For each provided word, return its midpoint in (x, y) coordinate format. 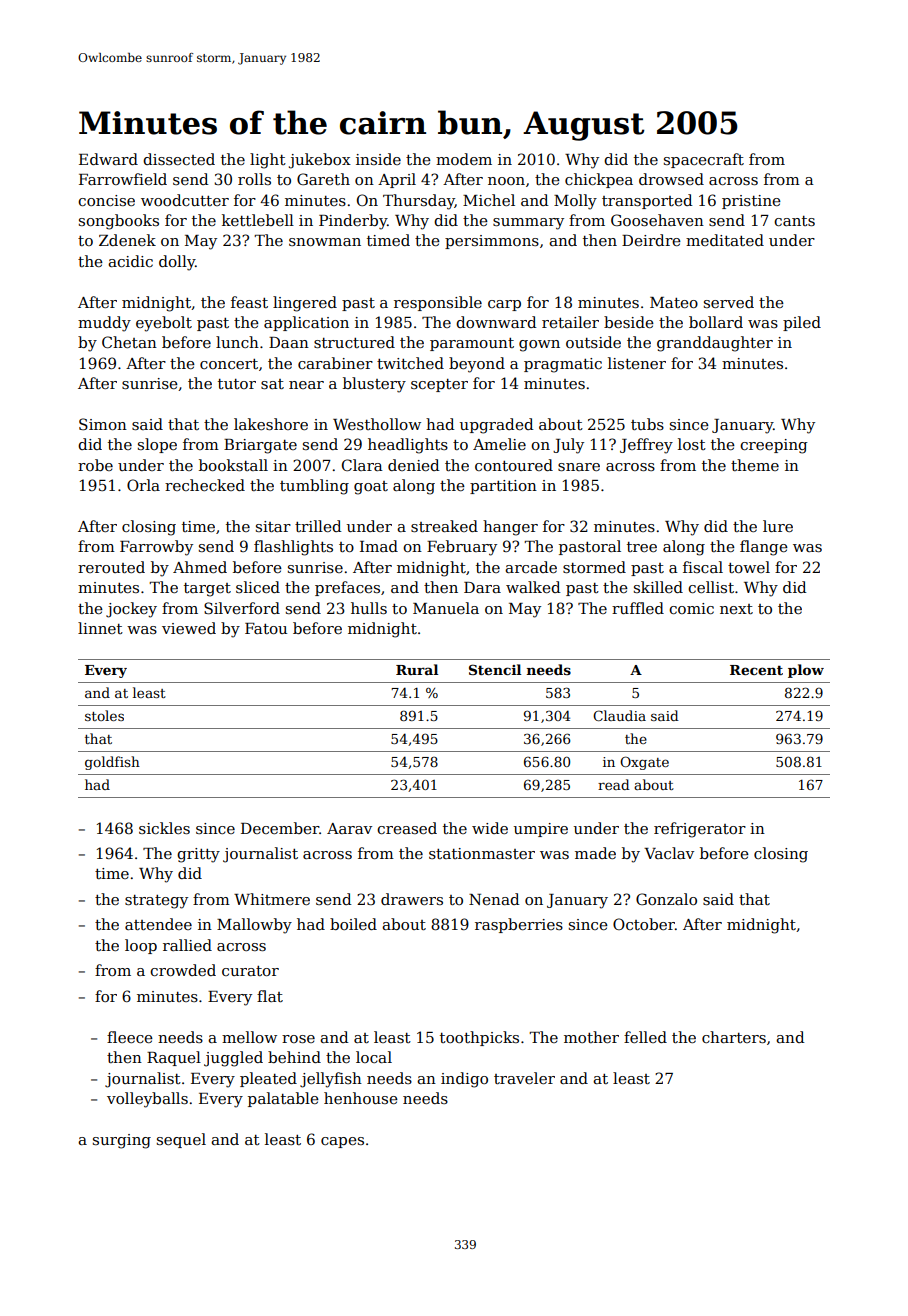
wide (490, 828)
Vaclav (669, 853)
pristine (751, 202)
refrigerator (700, 830)
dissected (179, 159)
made (595, 853)
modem (464, 159)
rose (298, 1039)
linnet (100, 628)
